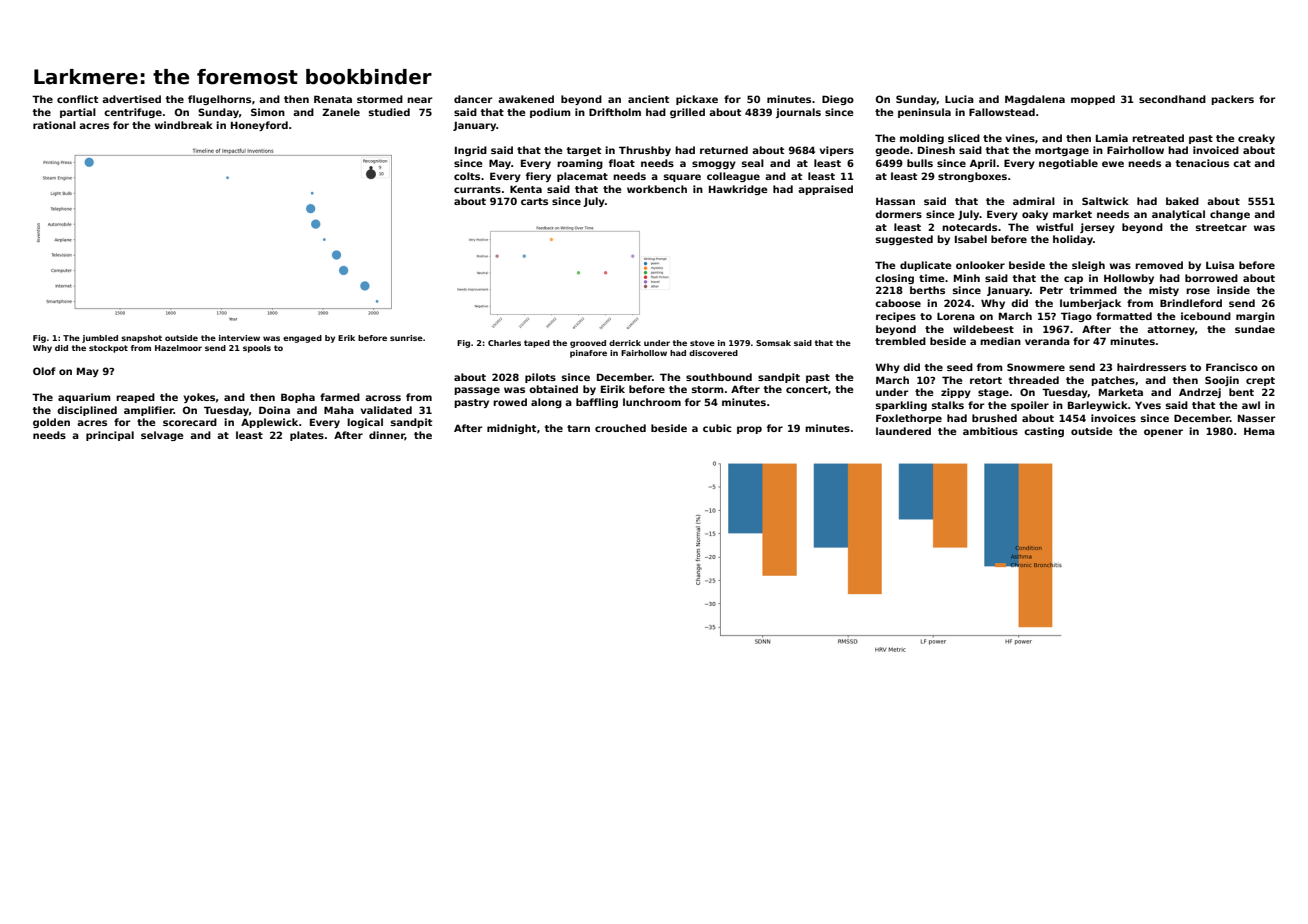 Image resolution: width=1308 pixels, height=924 pixels. I want to click on Honeyford, so click(259, 126).
